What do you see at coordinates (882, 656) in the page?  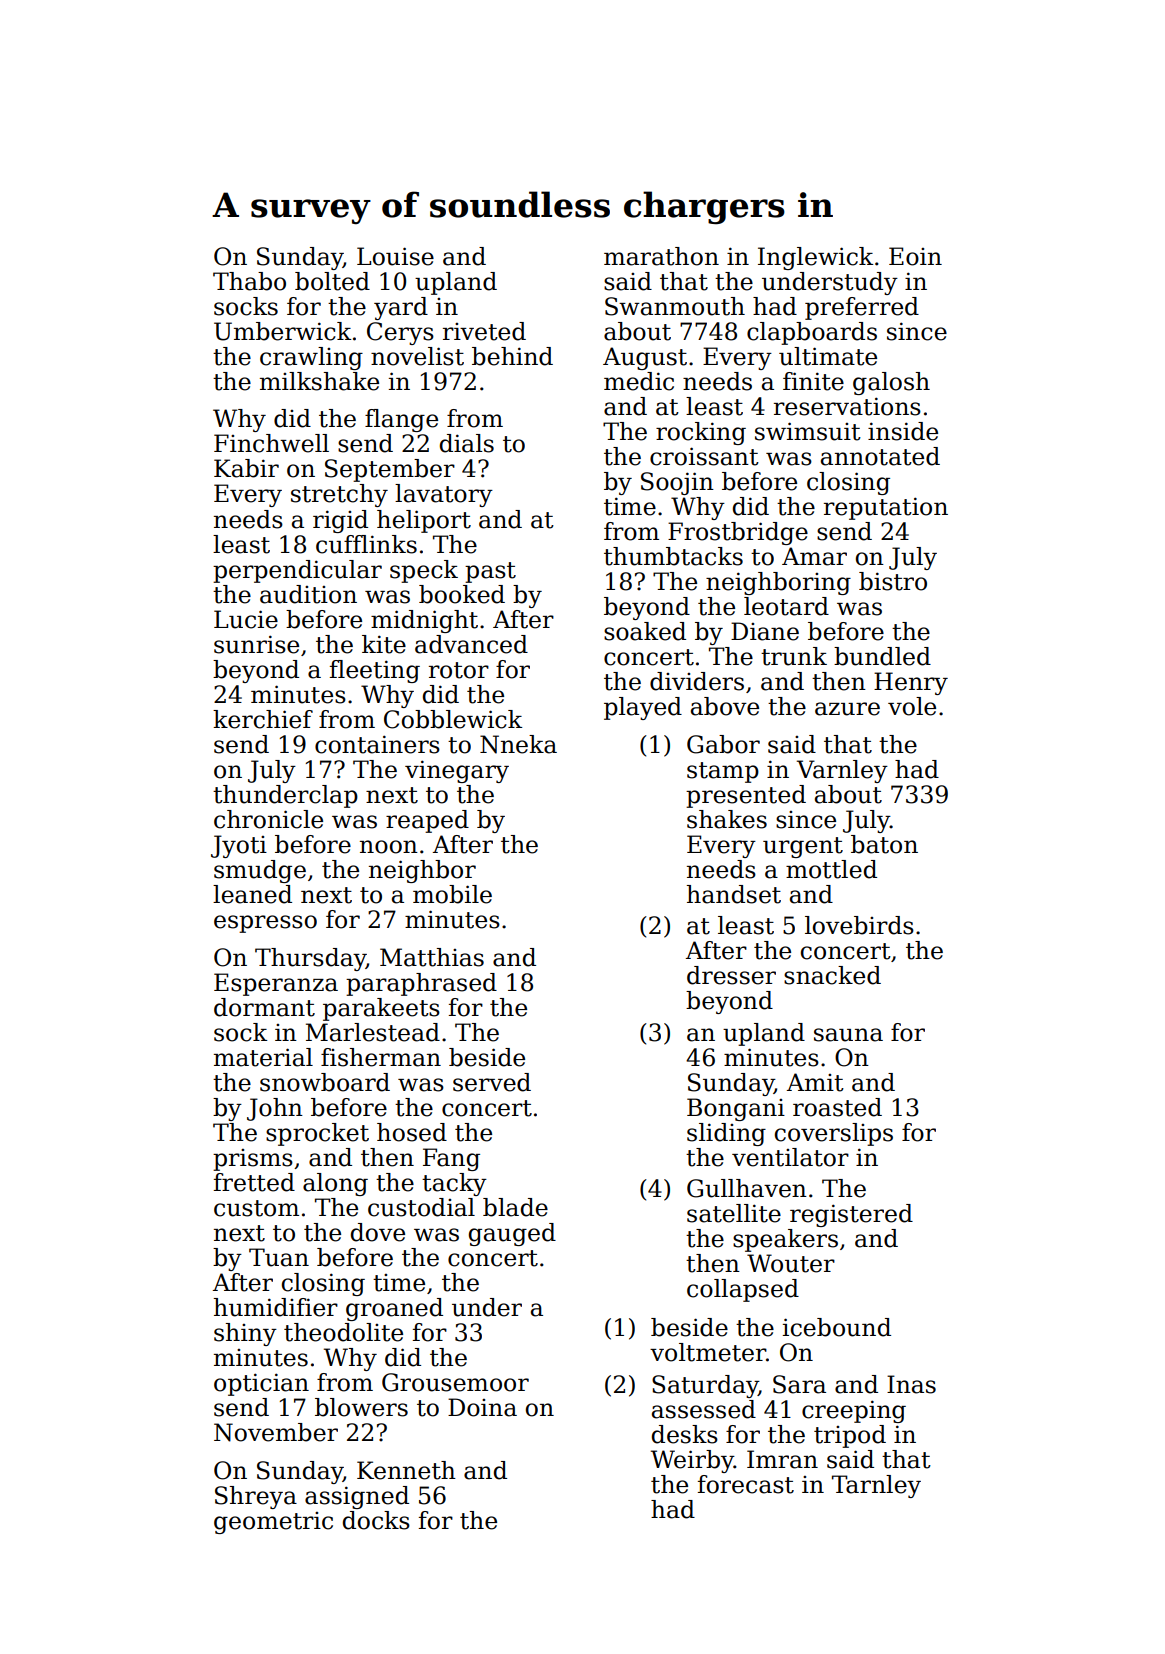 I see `bundled` at bounding box center [882, 656].
